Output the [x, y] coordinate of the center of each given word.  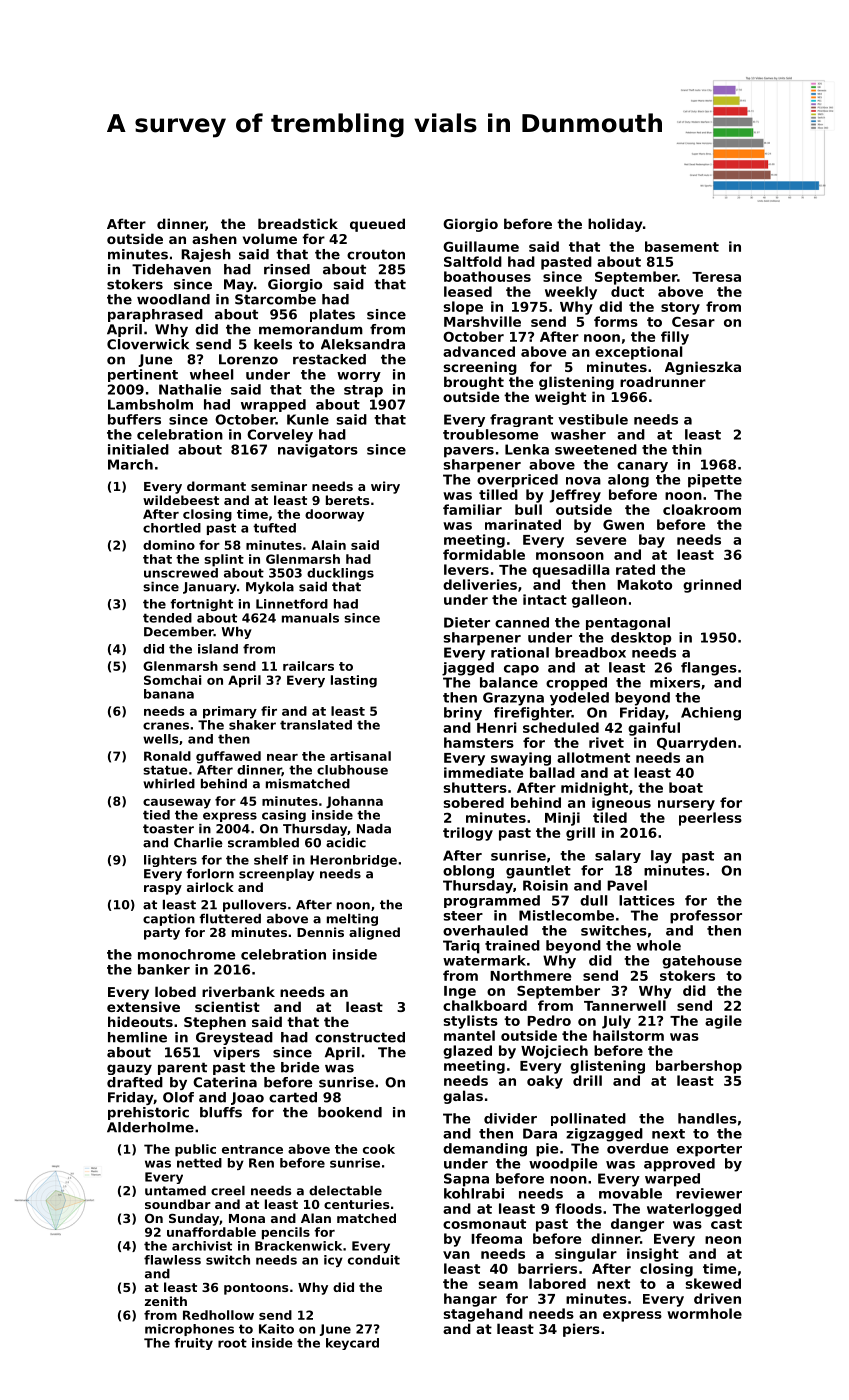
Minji [562, 819]
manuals [310, 618]
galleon [599, 601]
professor [706, 917]
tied [156, 815]
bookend [350, 1112]
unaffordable [211, 1232]
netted [199, 1163]
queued [377, 225]
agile [723, 1022]
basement [682, 246]
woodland [173, 299]
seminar [279, 486]
